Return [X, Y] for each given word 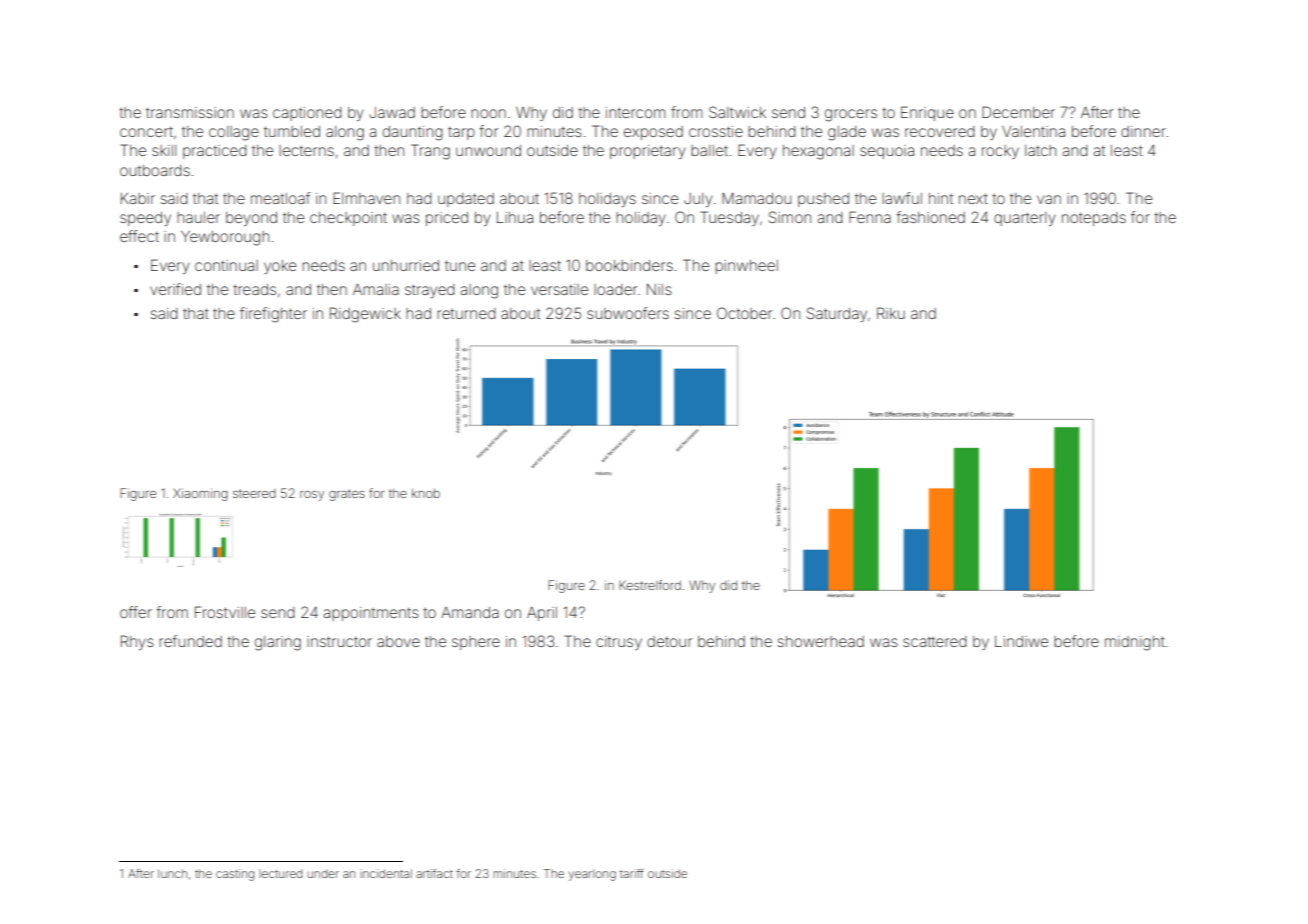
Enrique [927, 113]
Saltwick [737, 112]
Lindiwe [1021, 641]
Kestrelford [650, 585]
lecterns [306, 150]
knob [426, 493]
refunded [190, 641]
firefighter [273, 315]
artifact [434, 873]
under [323, 873]
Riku [891, 313]
